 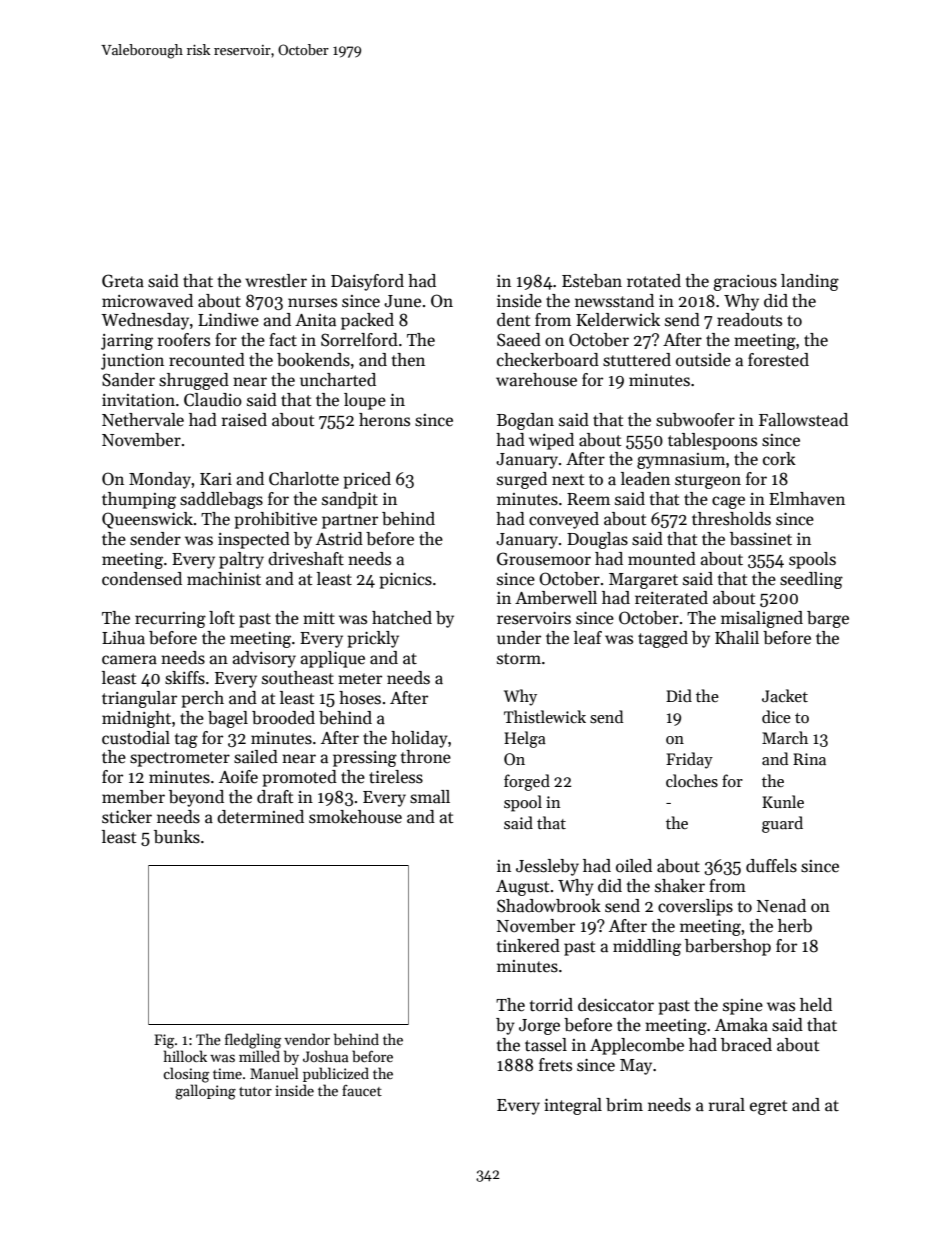 What do you see at coordinates (522, 888) in the screenshot?
I see `August` at bounding box center [522, 888].
